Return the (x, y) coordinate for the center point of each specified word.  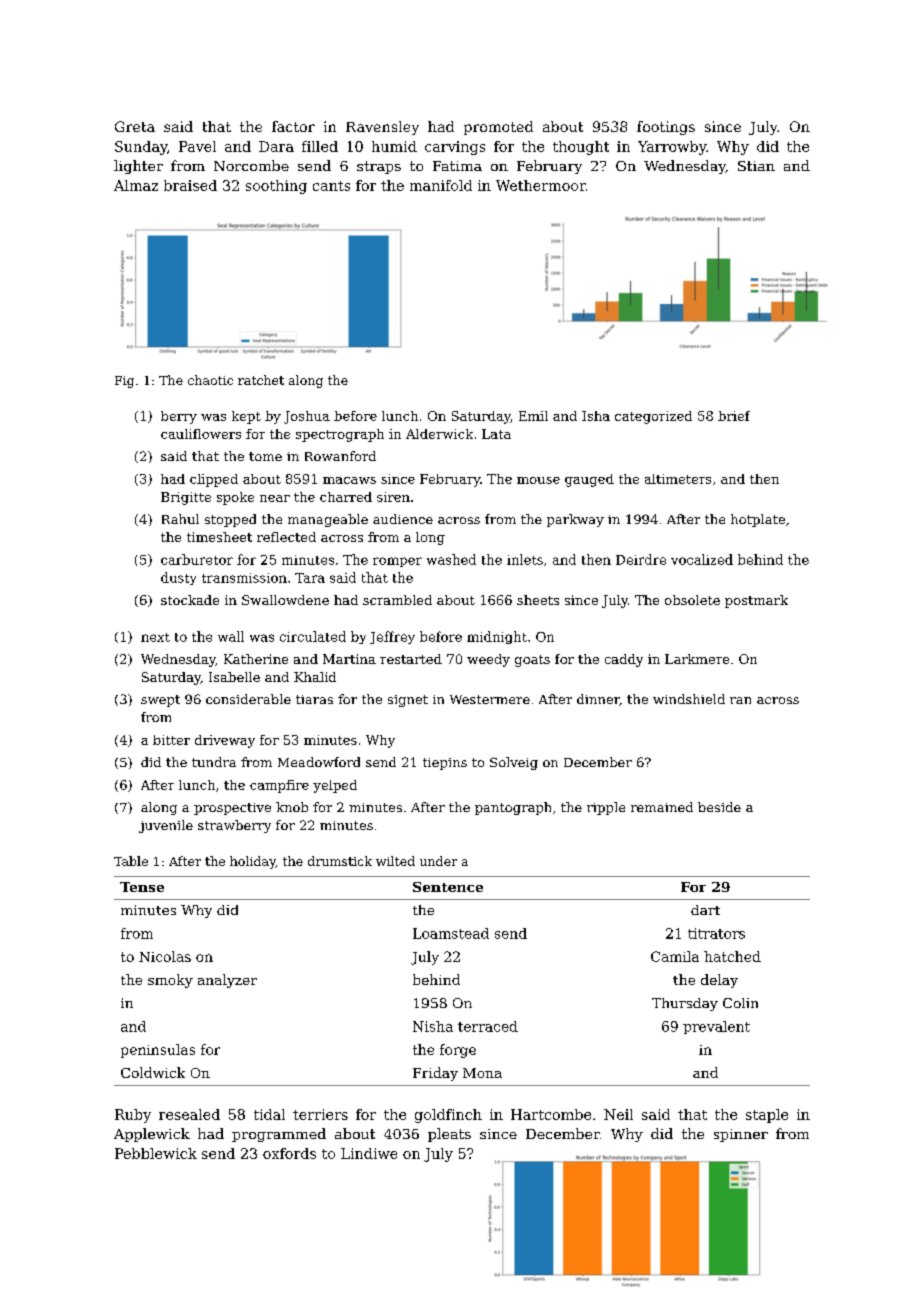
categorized (653, 417)
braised (190, 185)
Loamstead (451, 933)
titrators (716, 933)
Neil (618, 1114)
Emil (533, 416)
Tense (142, 887)
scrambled (397, 600)
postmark (756, 601)
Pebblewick (156, 1153)
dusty (178, 578)
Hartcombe (551, 1114)
